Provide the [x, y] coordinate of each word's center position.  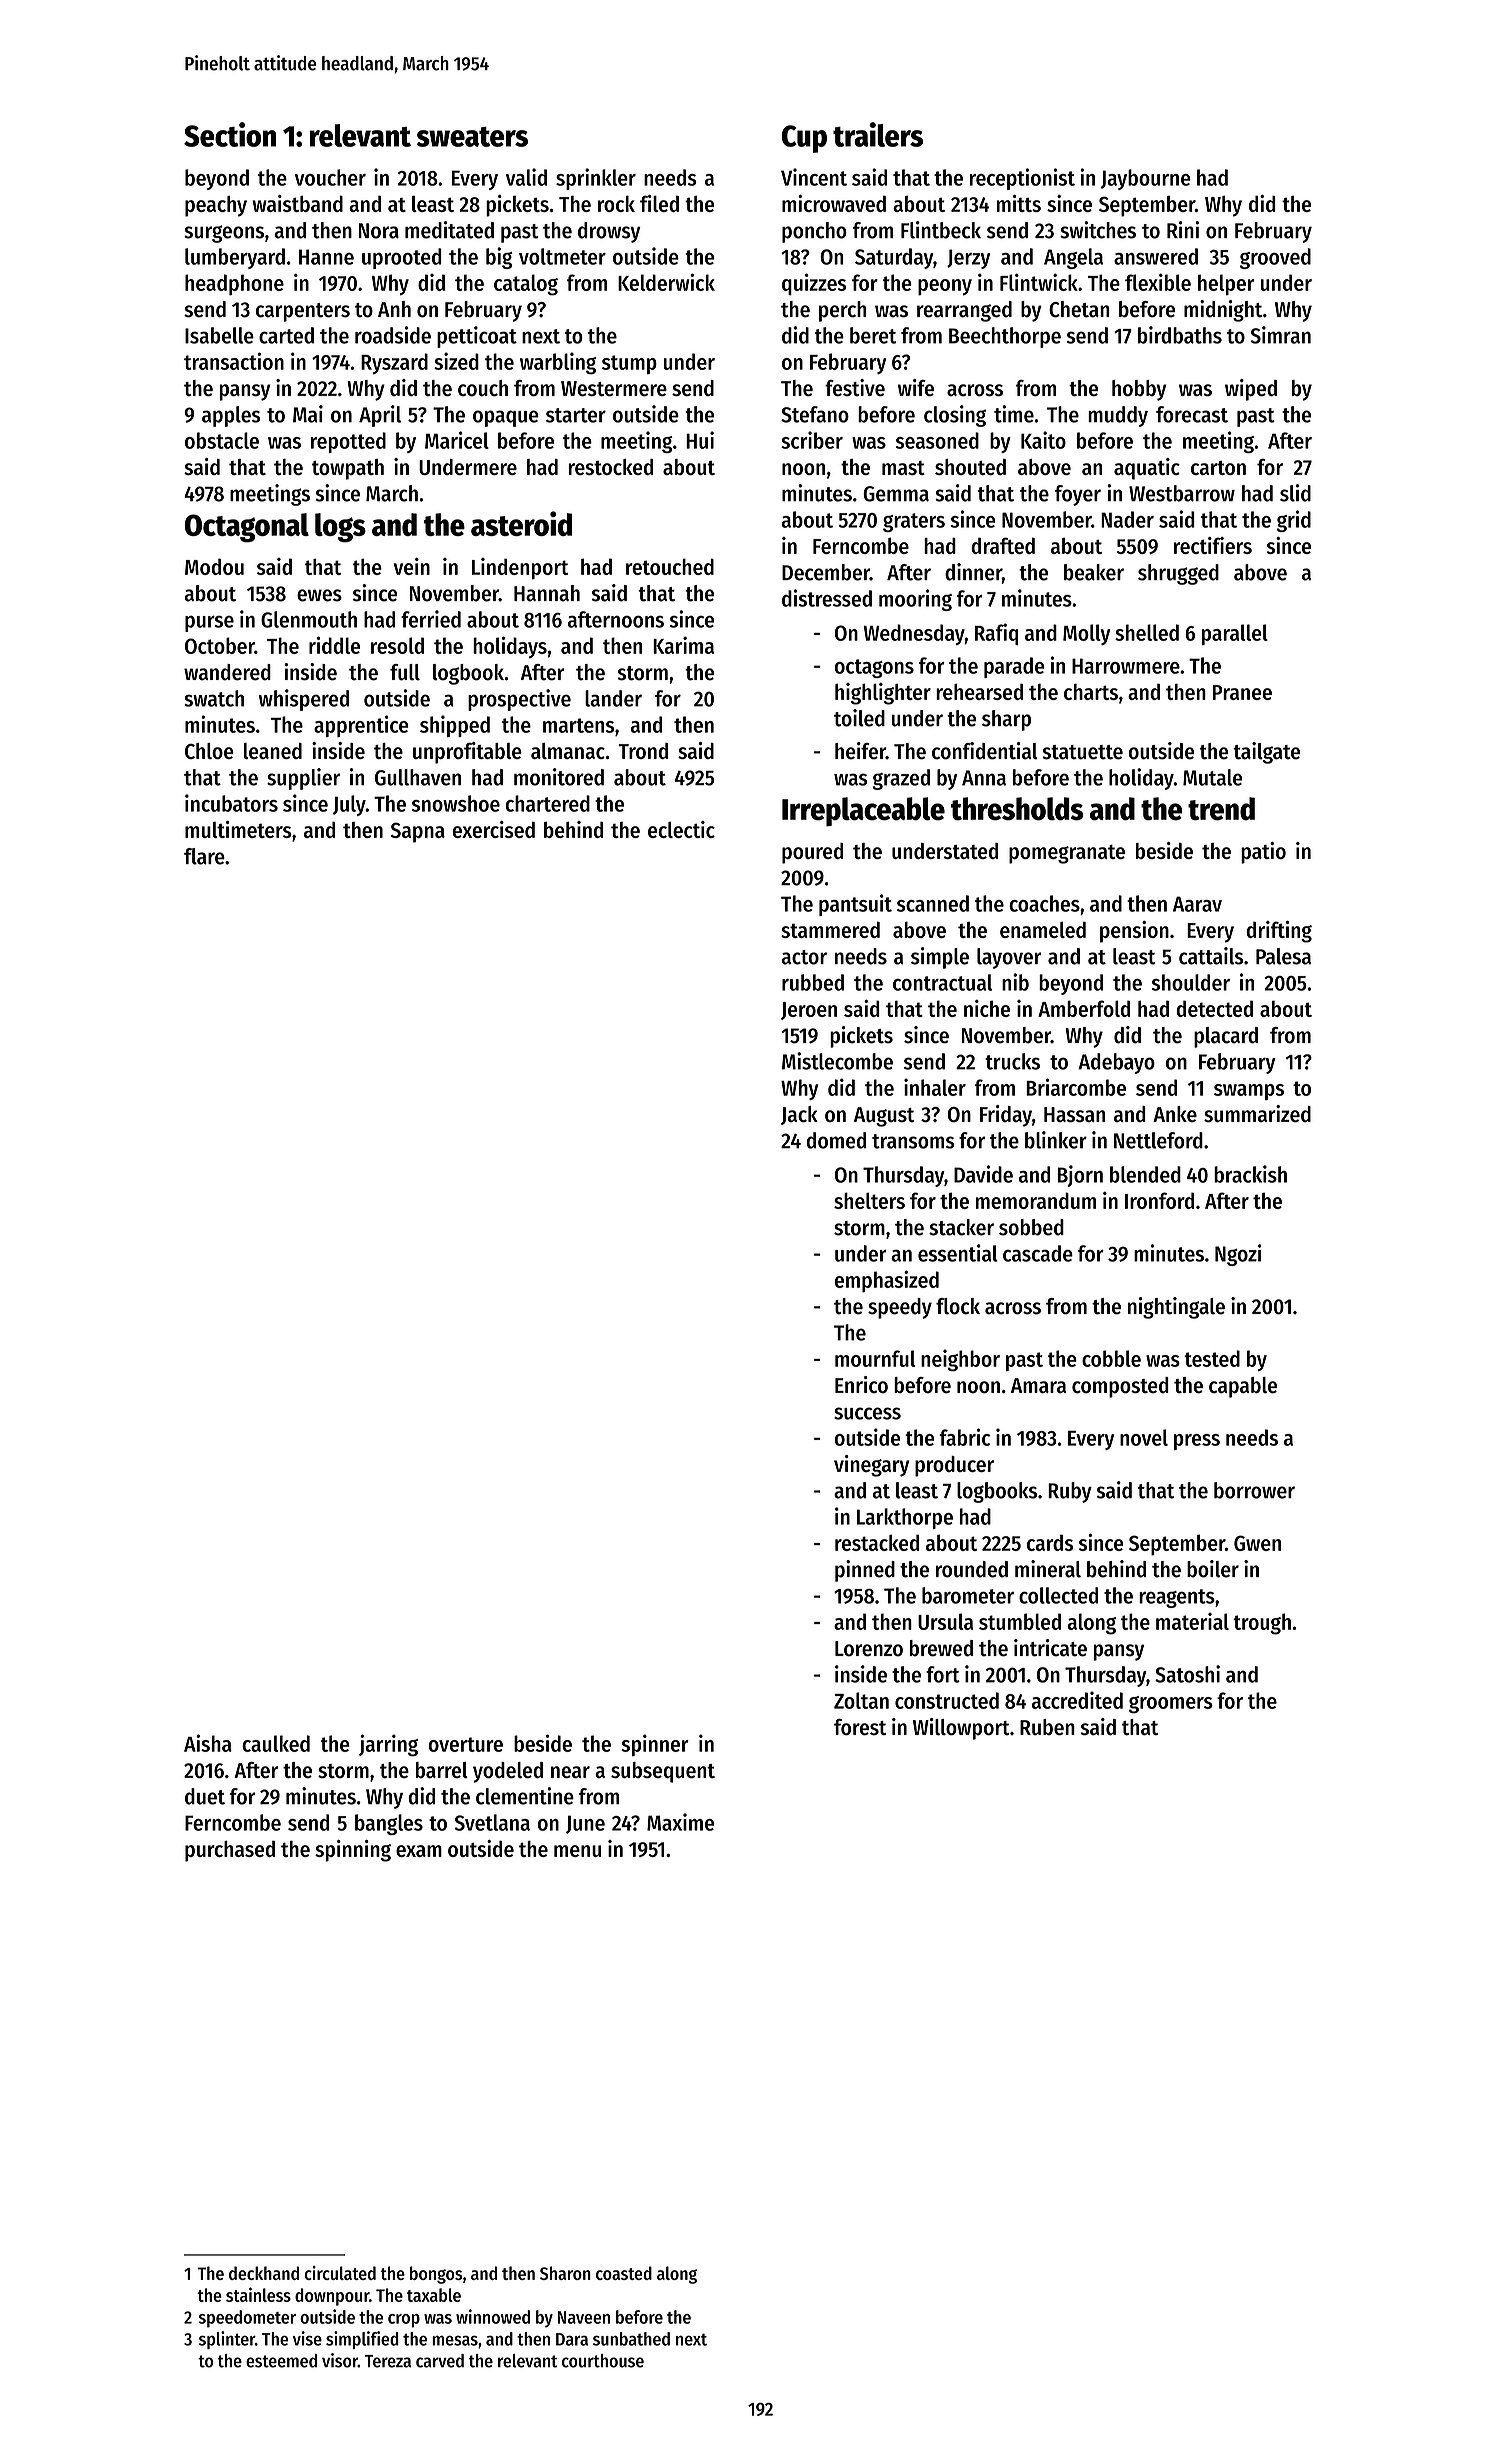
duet [205, 1796]
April [380, 416]
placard [1226, 1037]
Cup [804, 139]
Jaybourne [1146, 179]
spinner [655, 1745]
